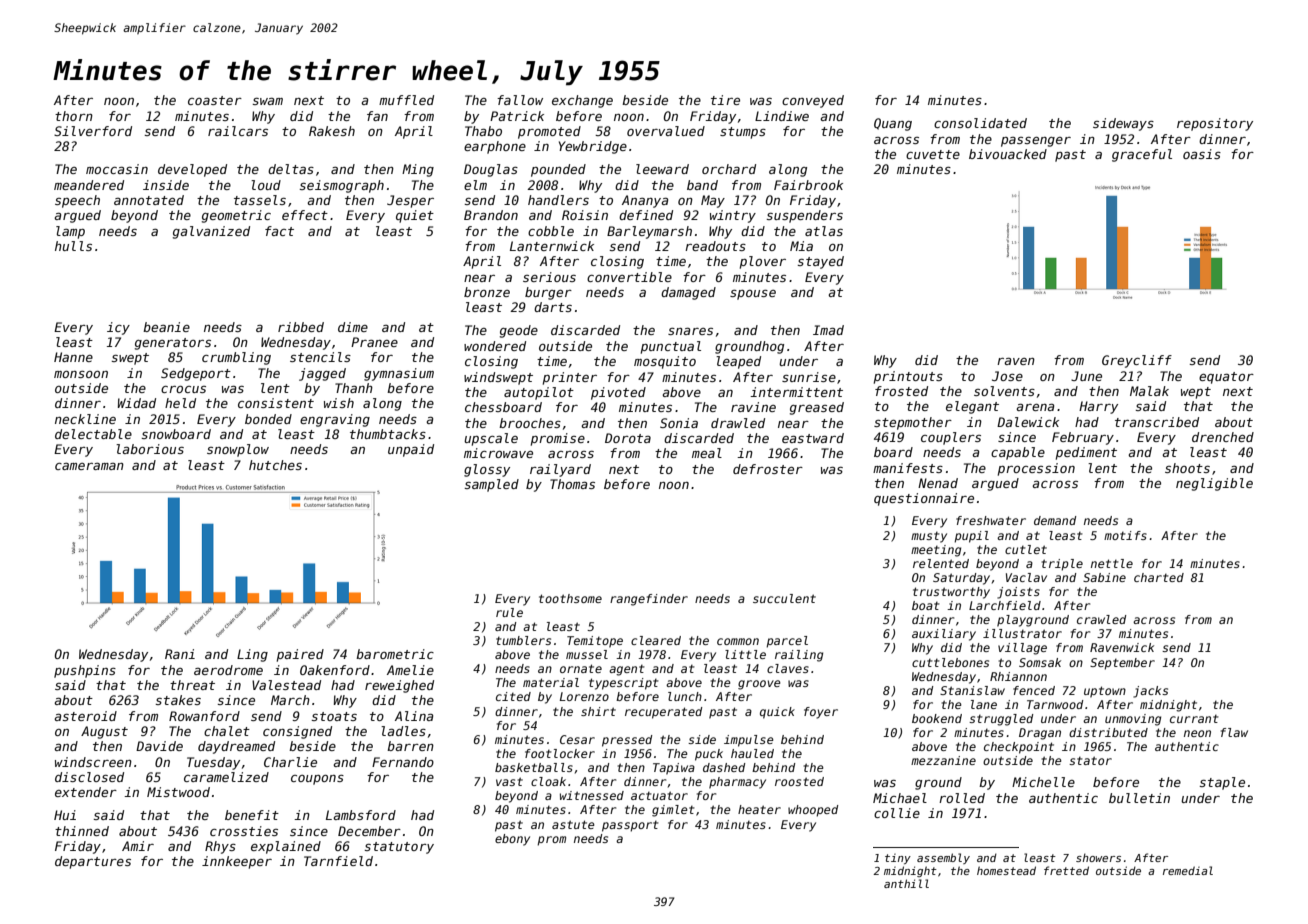 This screenshot has height=924, width=1308. What do you see at coordinates (1188, 870) in the screenshot?
I see `remedial` at bounding box center [1188, 870].
